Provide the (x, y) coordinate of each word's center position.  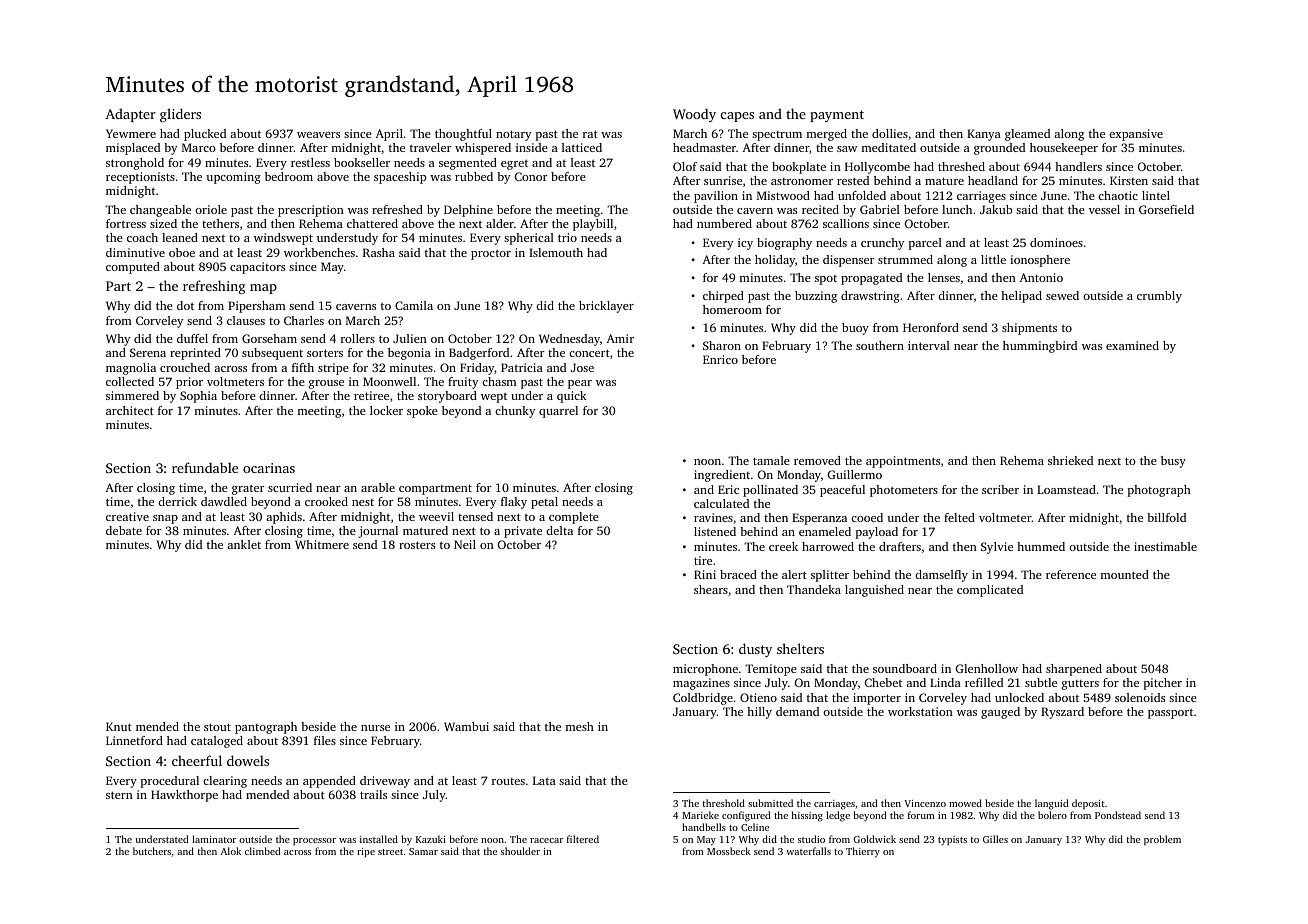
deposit (1088, 804)
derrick (177, 501)
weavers (318, 135)
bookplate (799, 168)
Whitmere (322, 544)
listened (715, 531)
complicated (990, 591)
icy (745, 244)
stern (119, 795)
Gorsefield (1166, 209)
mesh (580, 726)
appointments (903, 462)
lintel (1156, 195)
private (523, 532)
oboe (182, 252)
